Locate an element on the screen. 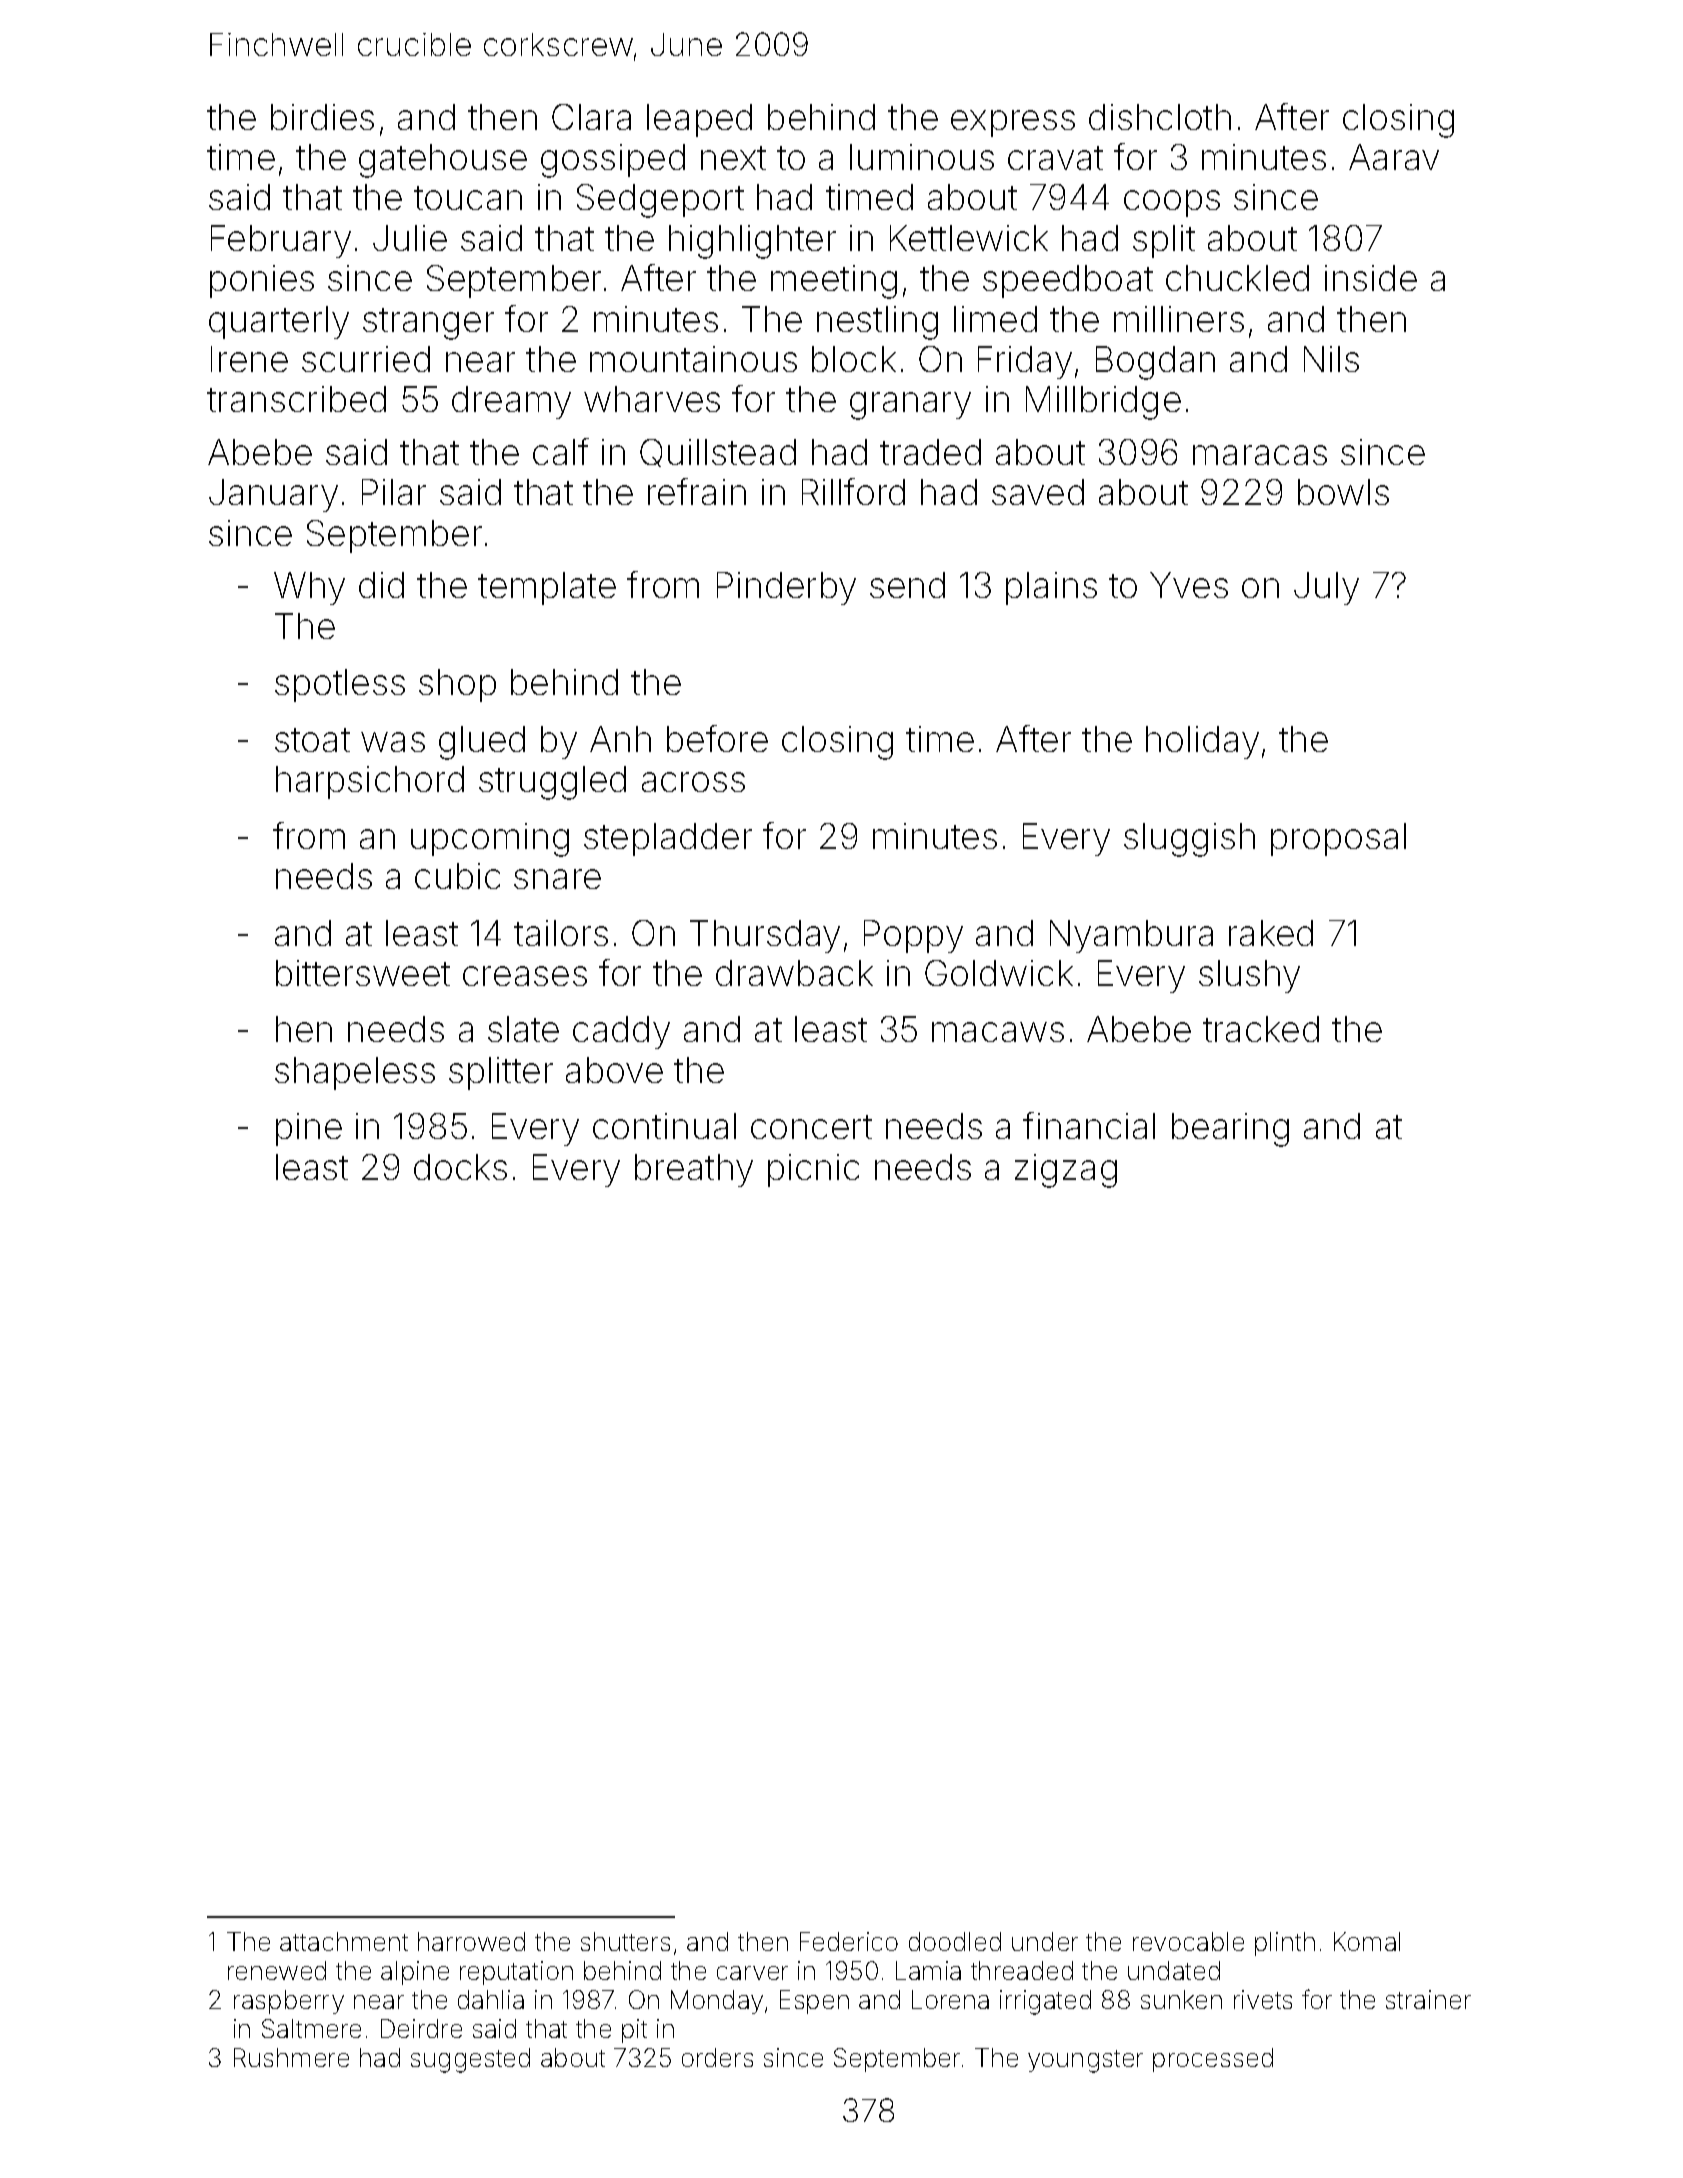 The image size is (1683, 2178). macaws is located at coordinates (998, 1032).
